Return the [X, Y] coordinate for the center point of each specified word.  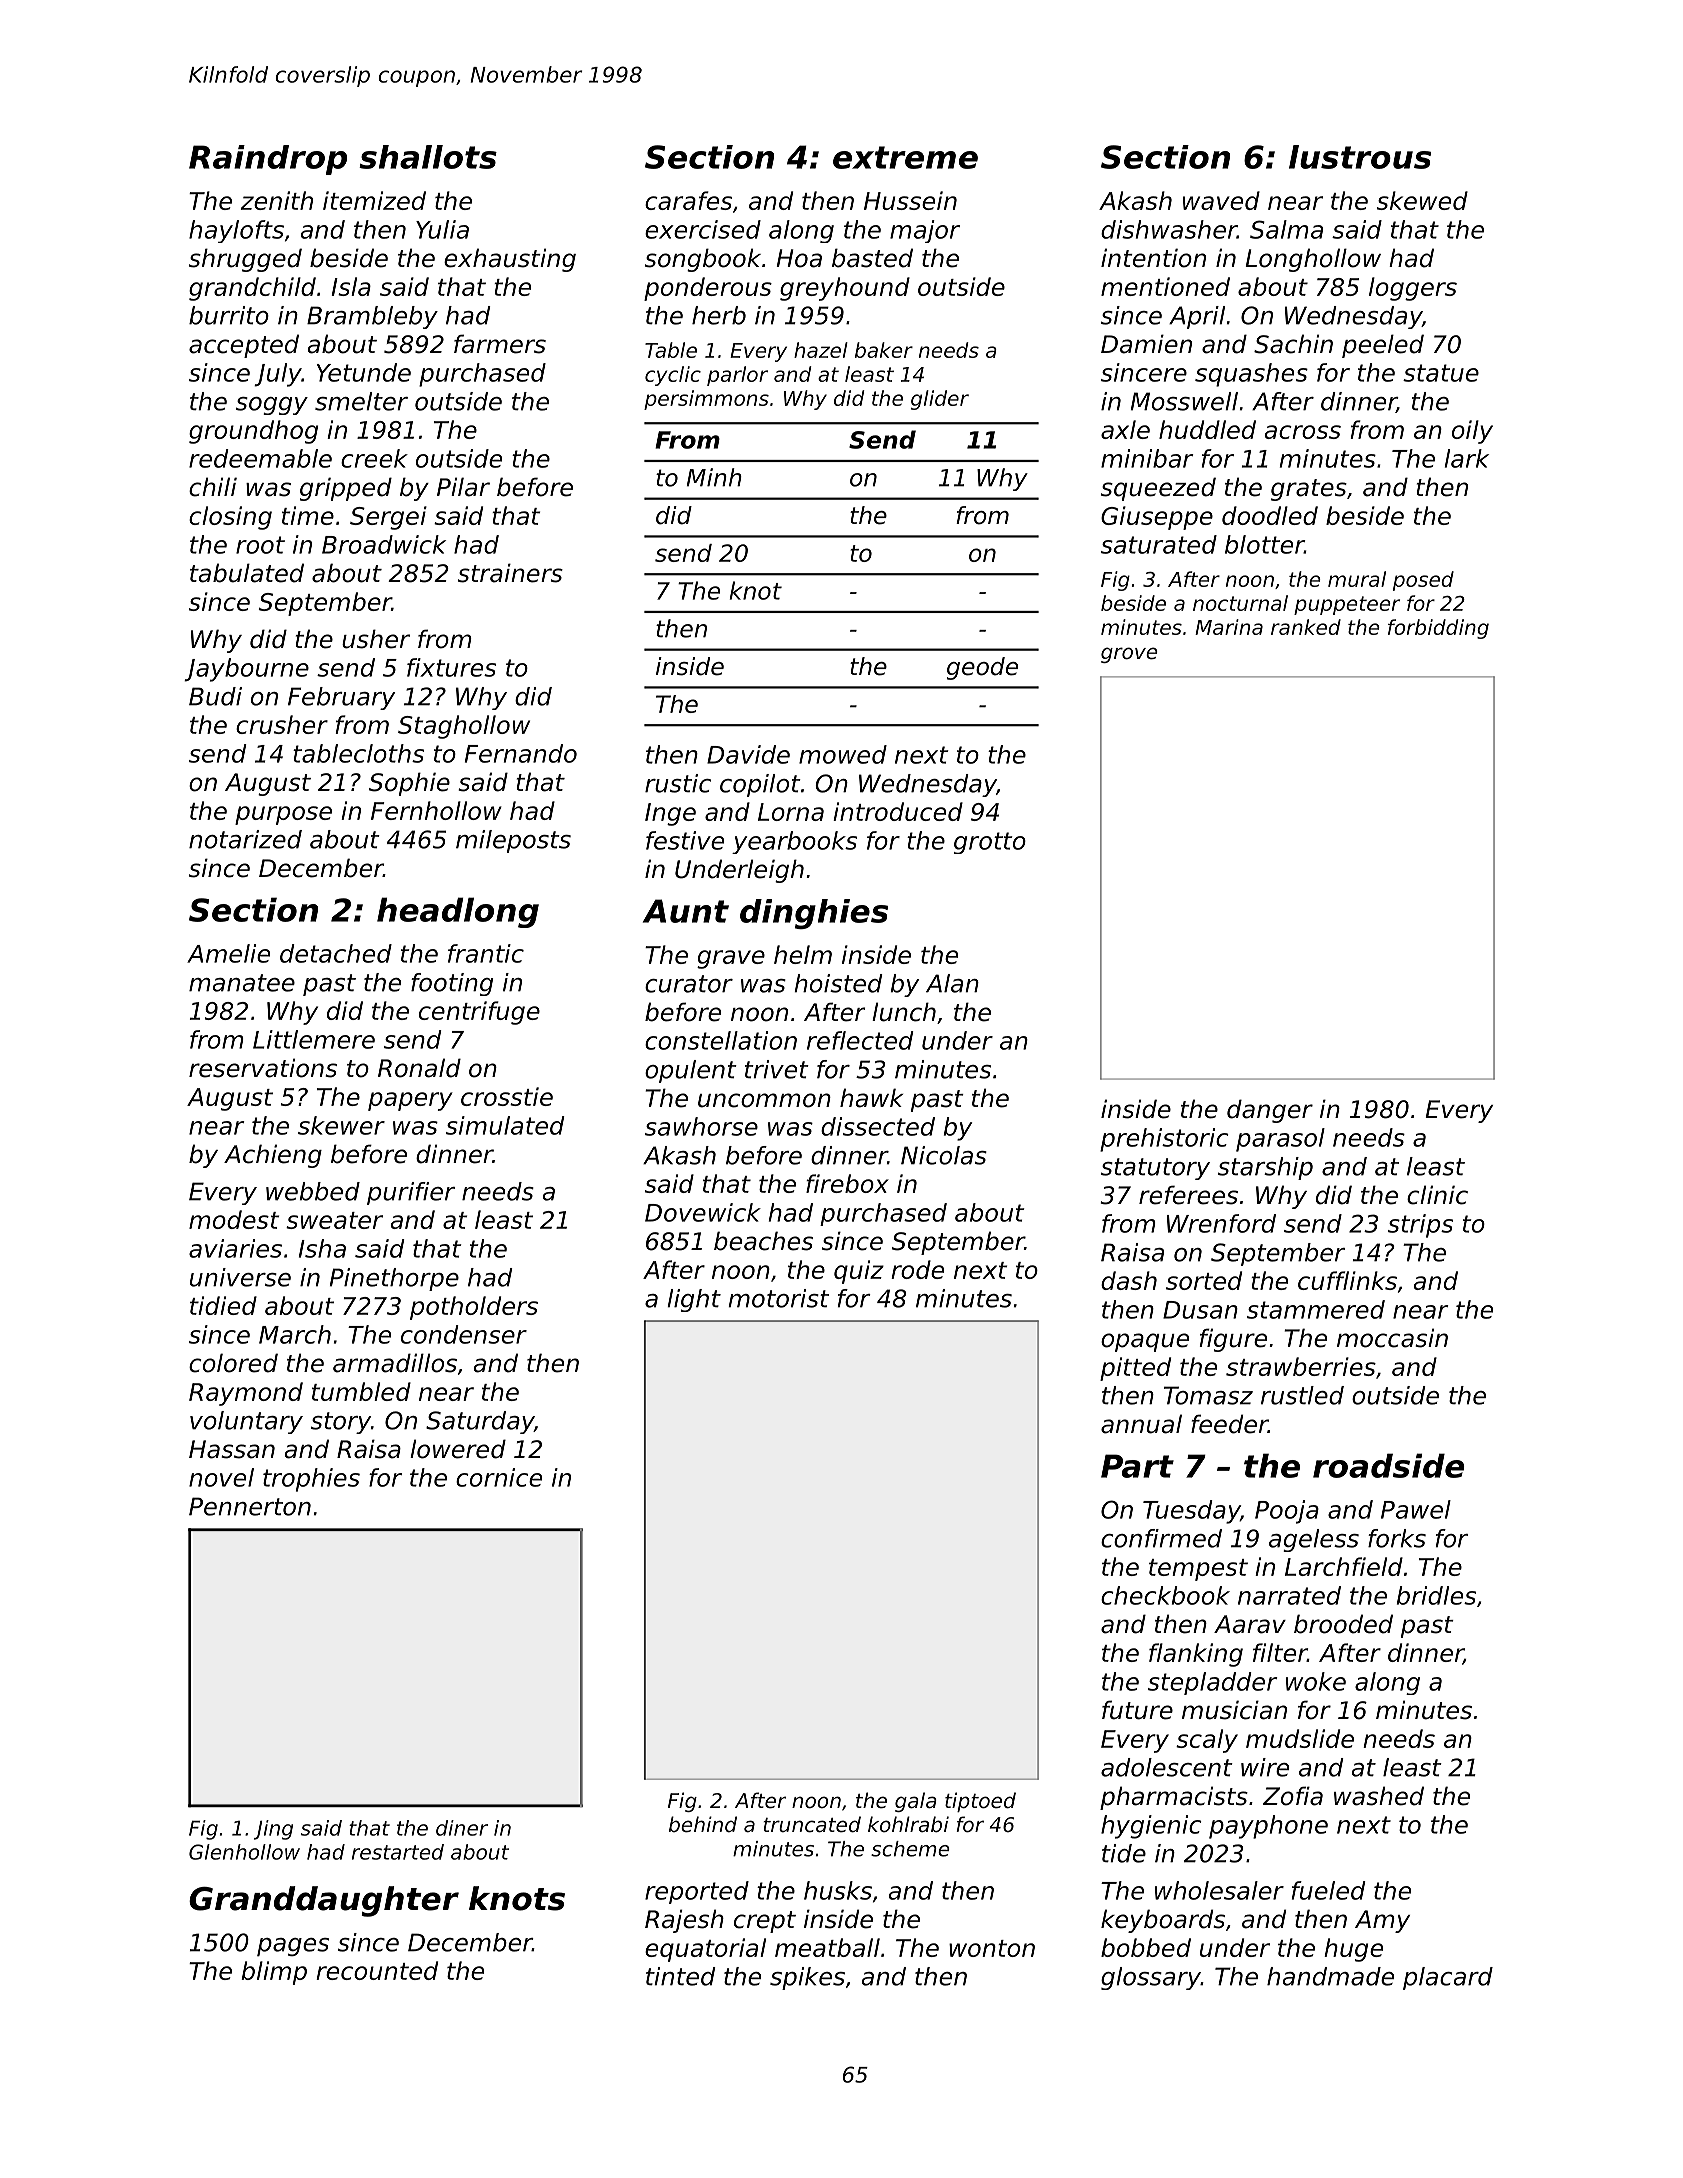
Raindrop [268, 160]
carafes [688, 200]
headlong [458, 912]
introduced [898, 811]
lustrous [1360, 157]
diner [462, 1828]
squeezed [1158, 489]
